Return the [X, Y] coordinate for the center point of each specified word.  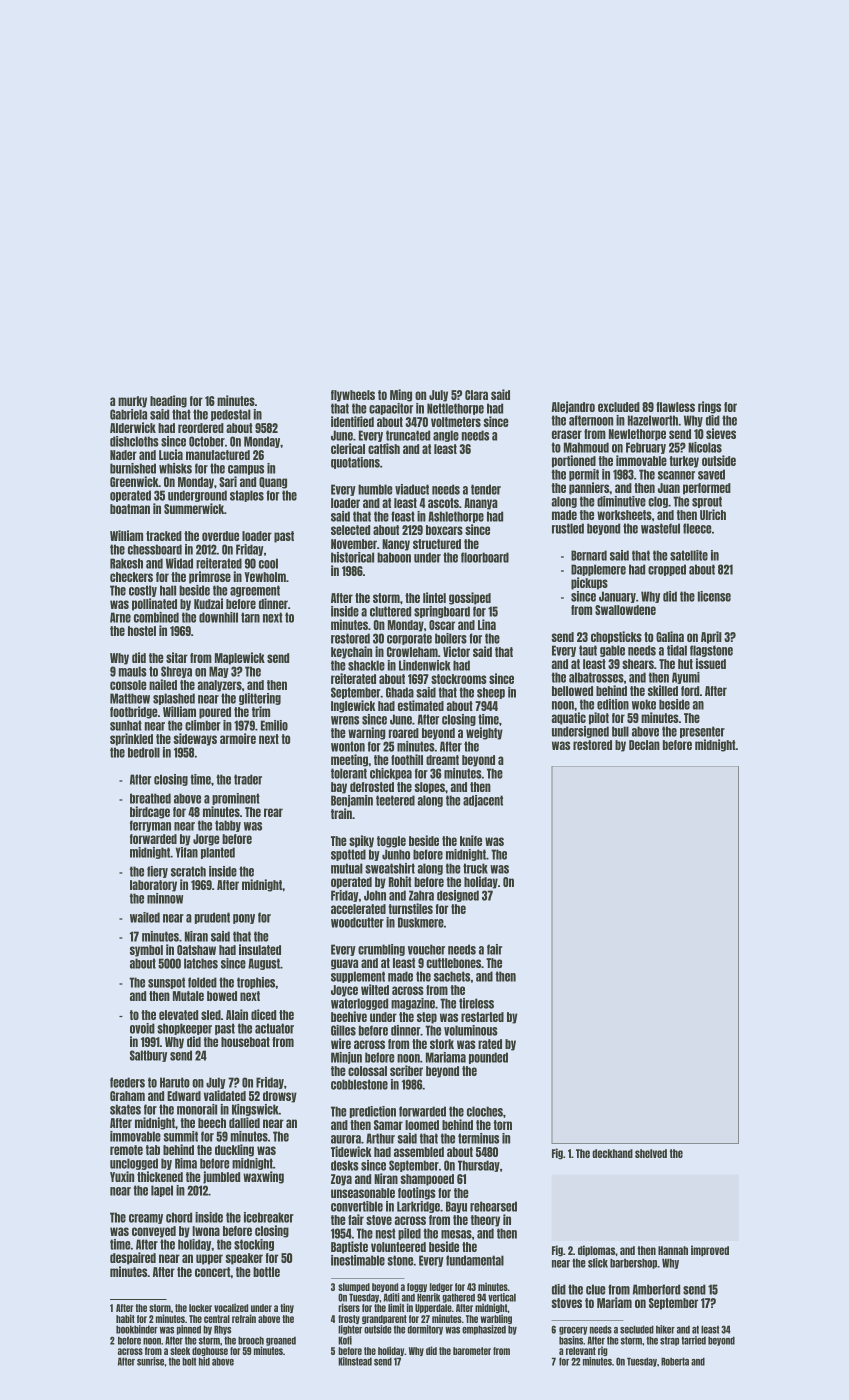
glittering [260, 699]
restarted [482, 1017]
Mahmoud [586, 447]
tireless [476, 1003]
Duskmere [421, 922]
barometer [472, 1351]
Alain [237, 1014]
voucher [426, 949]
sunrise [150, 1361]
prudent [212, 918]
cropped [667, 570]
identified [352, 421]
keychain [351, 652]
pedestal [231, 415]
